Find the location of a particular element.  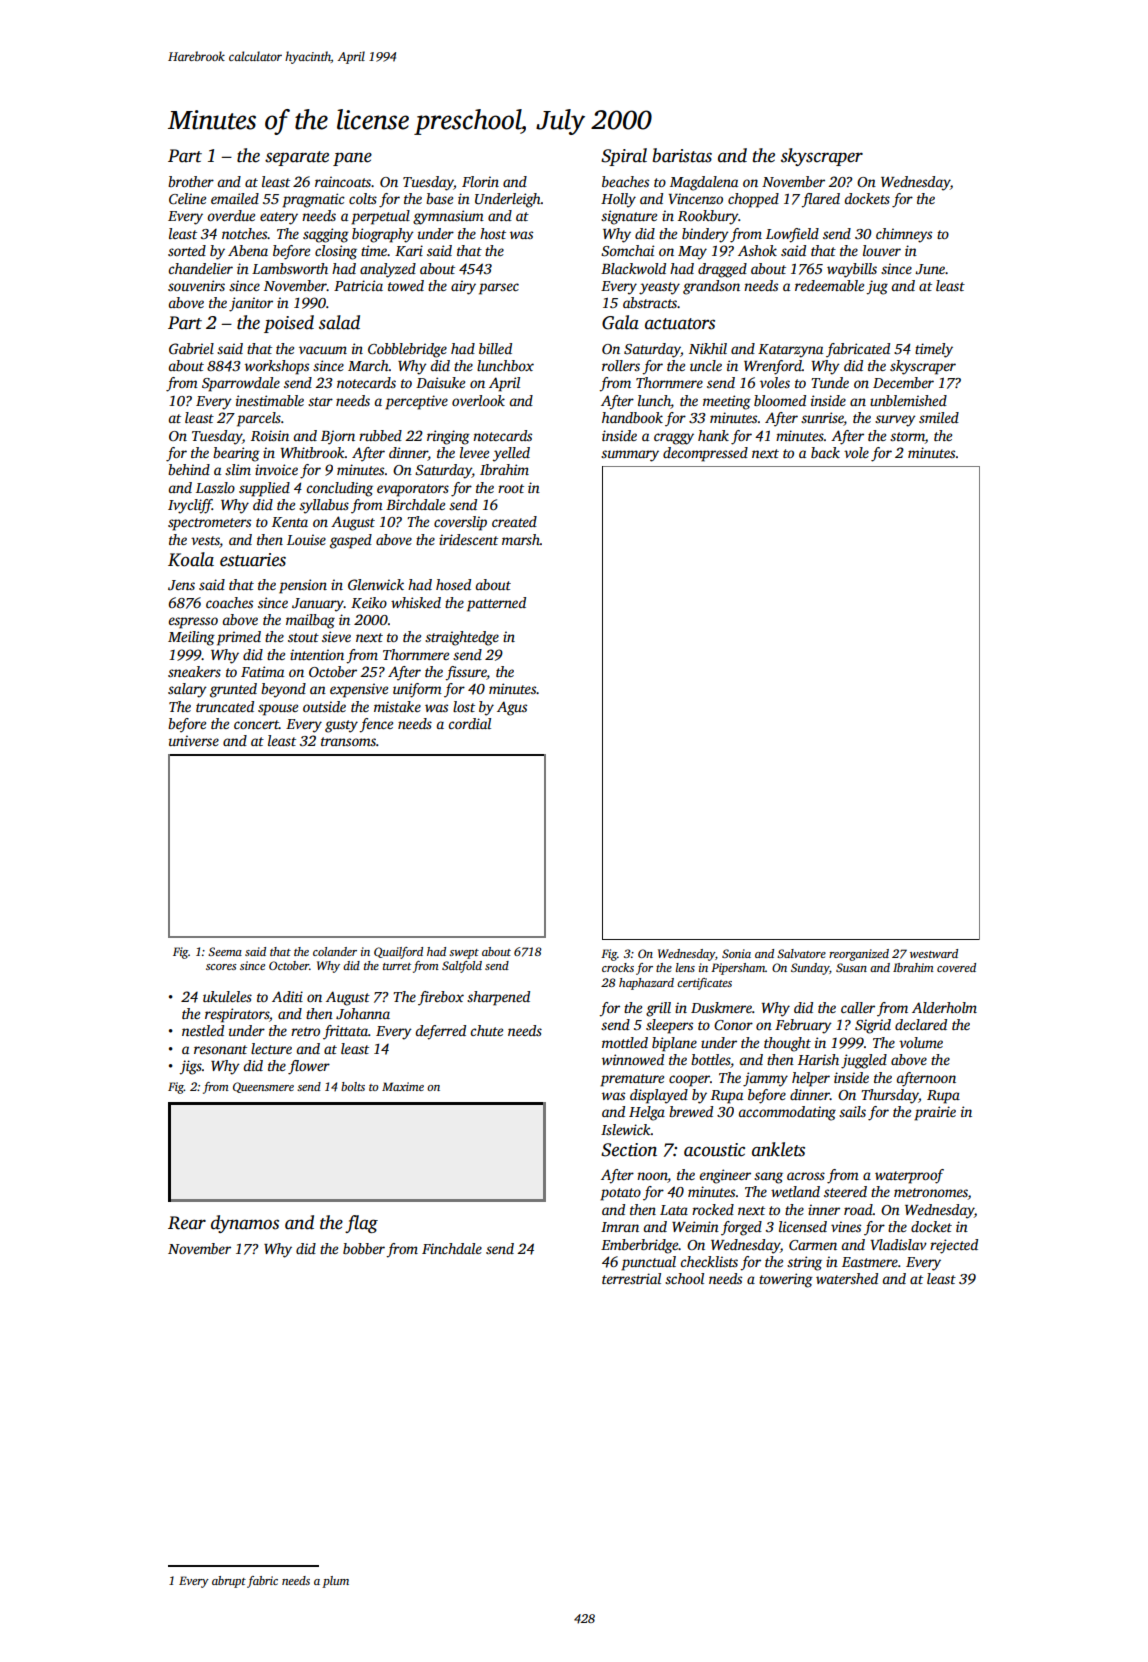

back is located at coordinates (825, 452).
